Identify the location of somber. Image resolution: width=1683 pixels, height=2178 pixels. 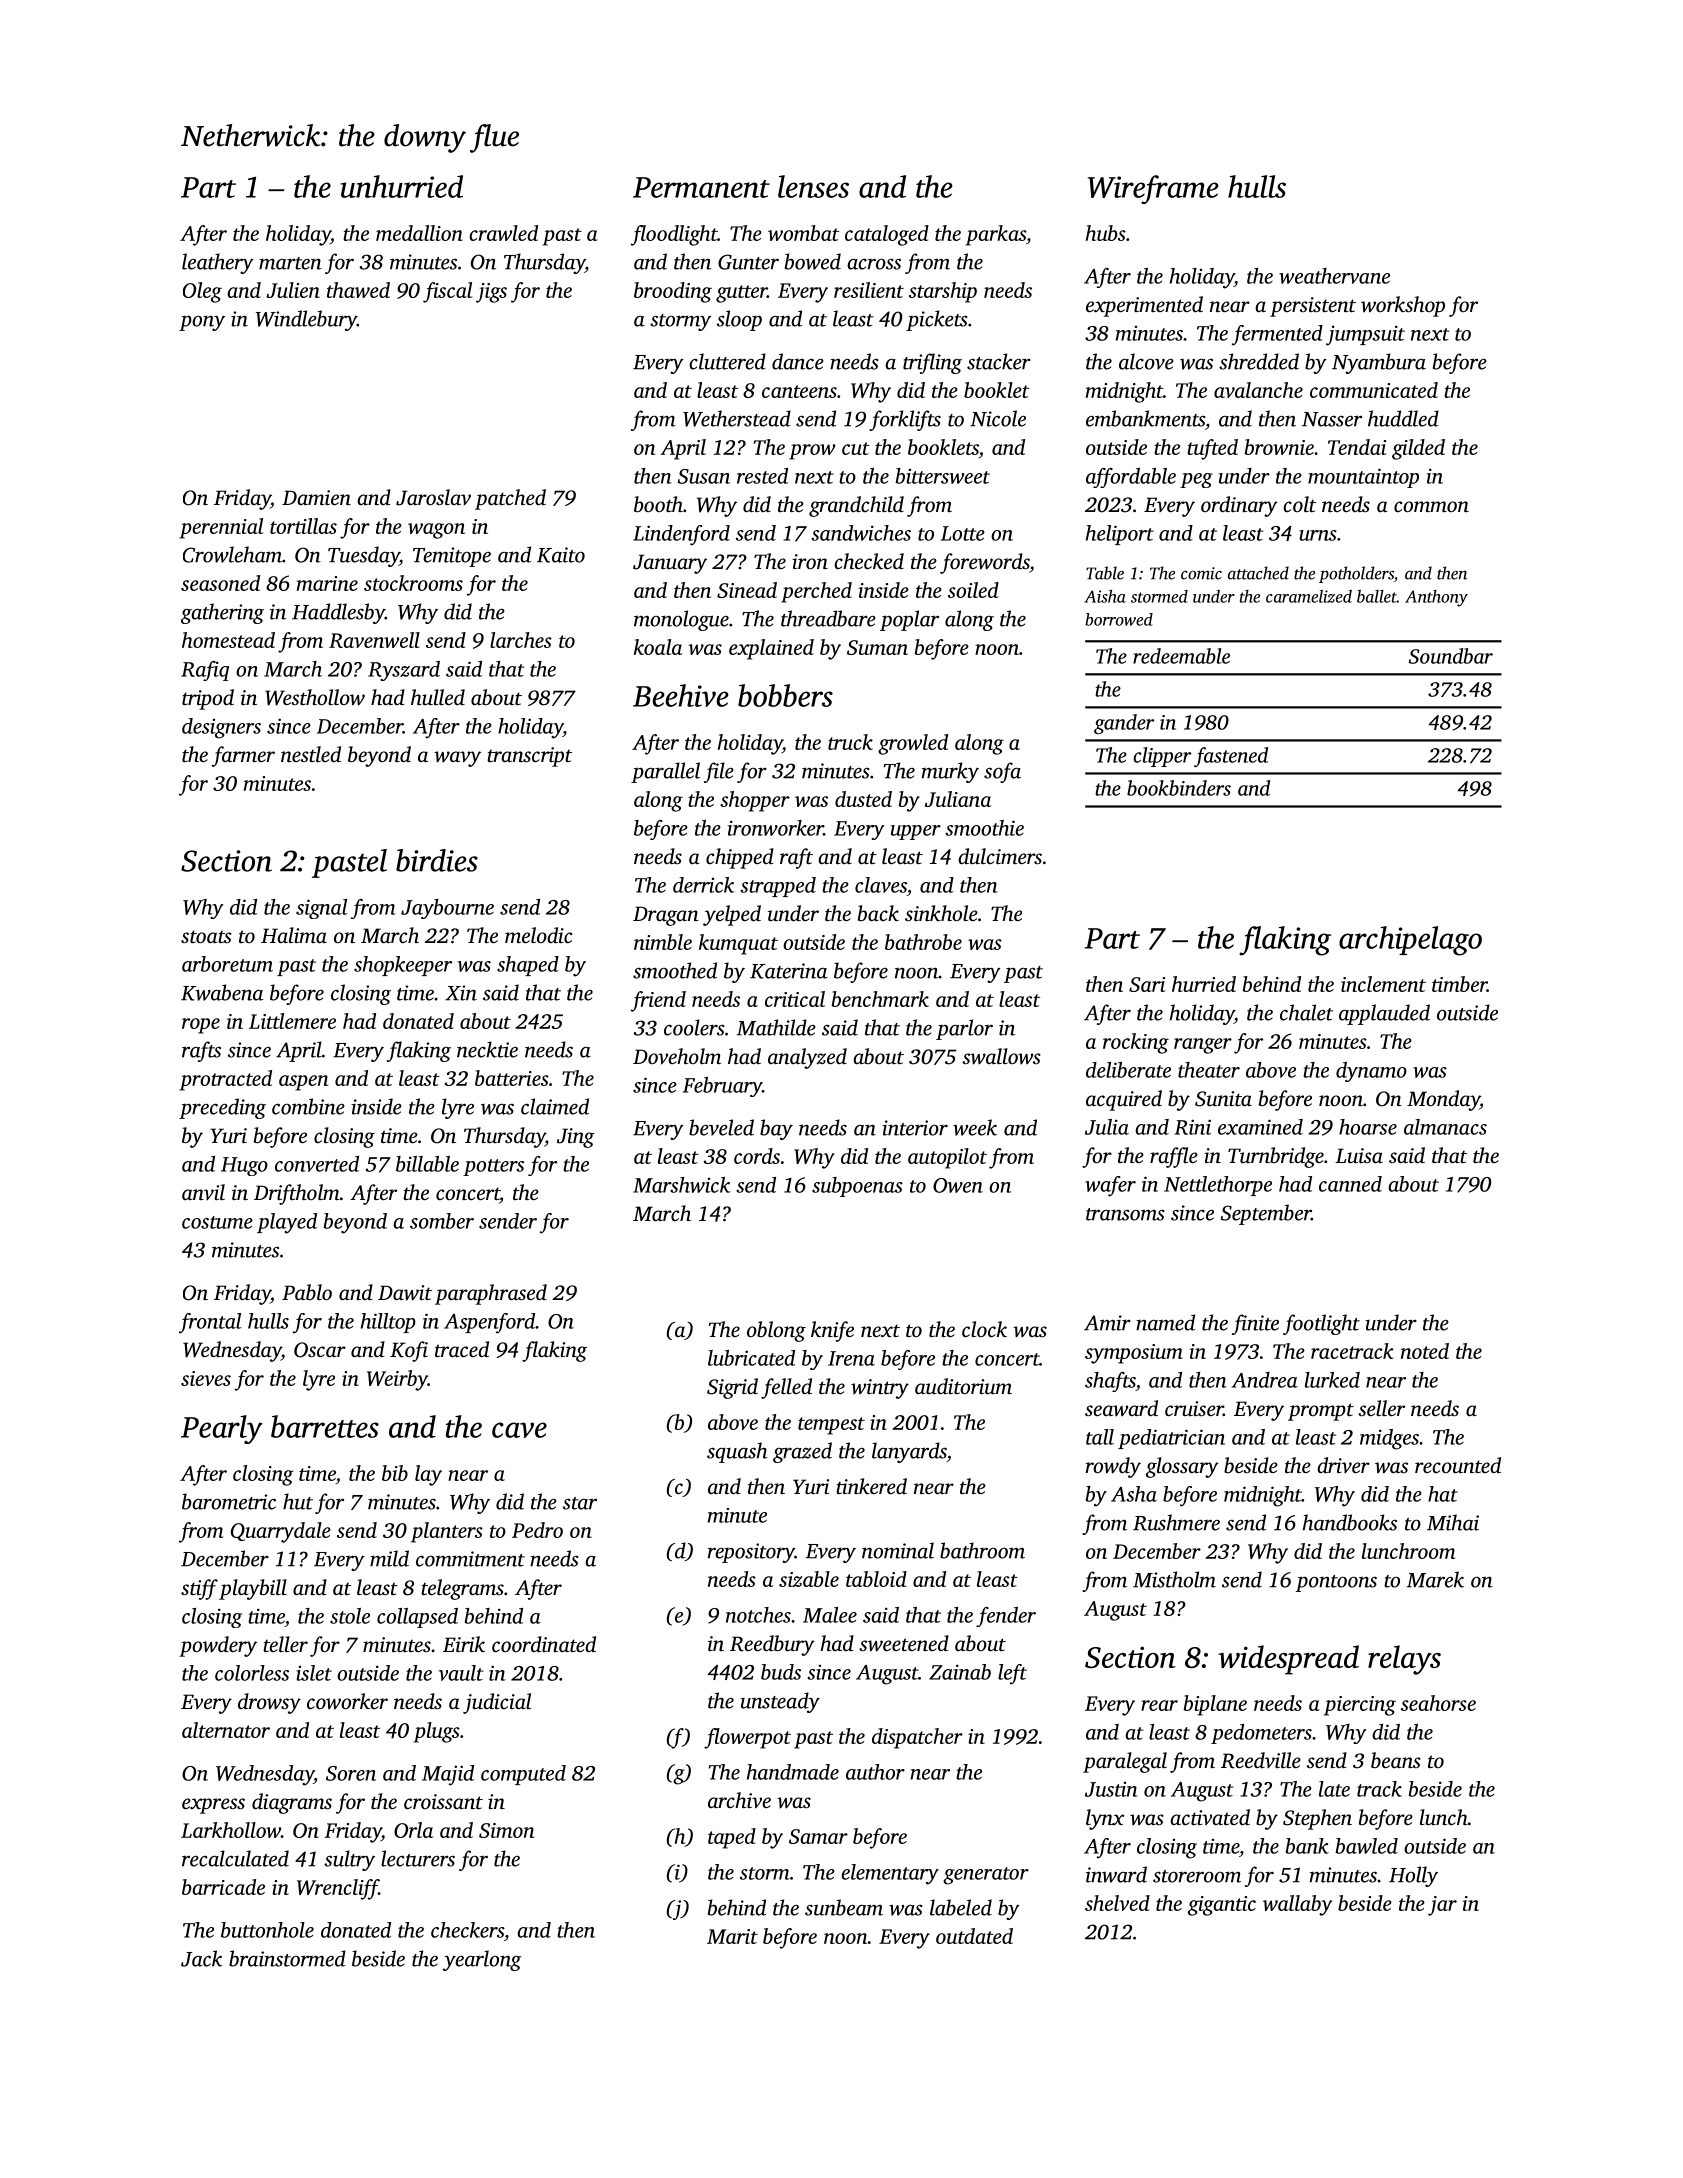
(442, 1221).
